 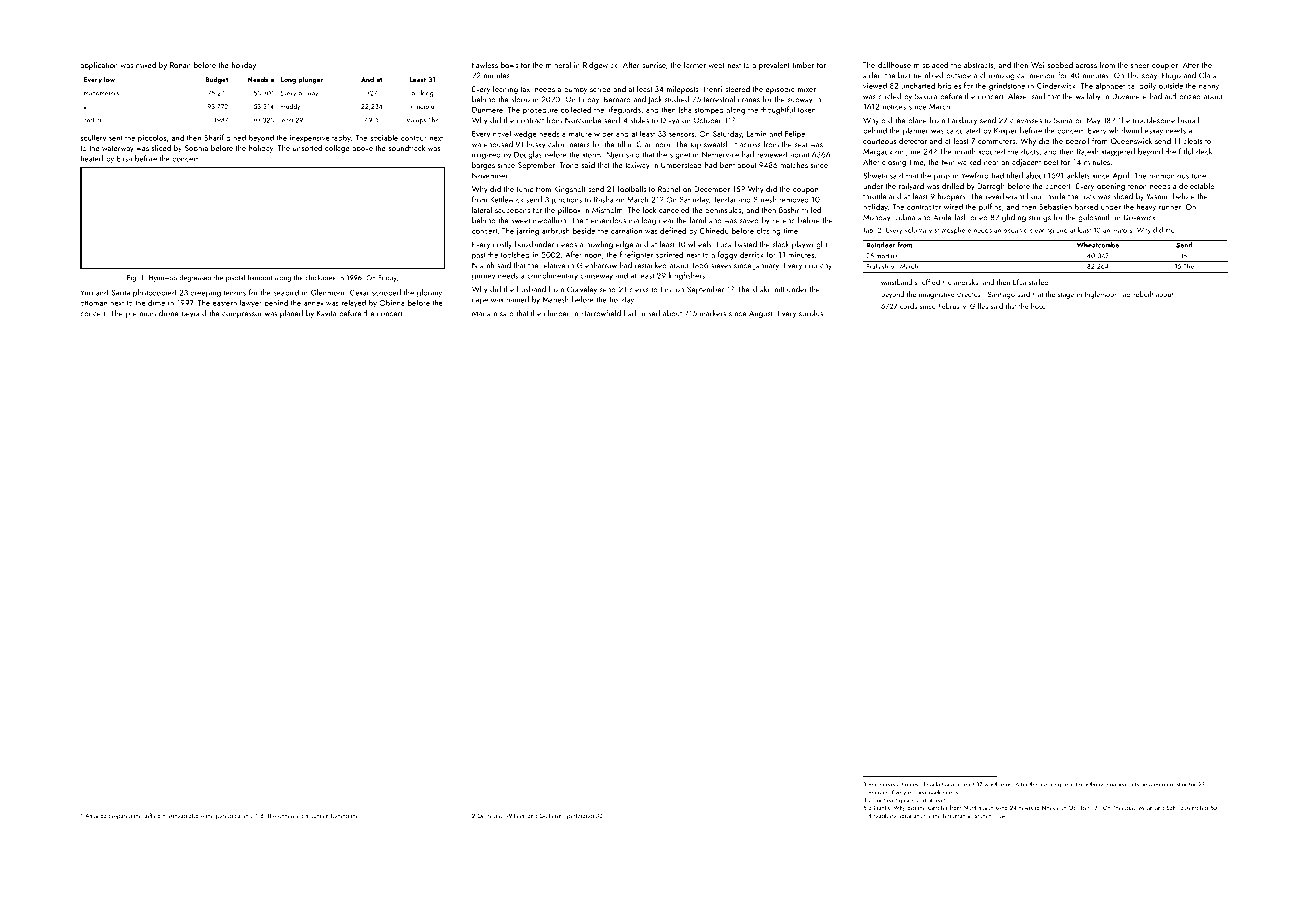 What do you see at coordinates (709, 111) in the screenshot?
I see `stomped` at bounding box center [709, 111].
